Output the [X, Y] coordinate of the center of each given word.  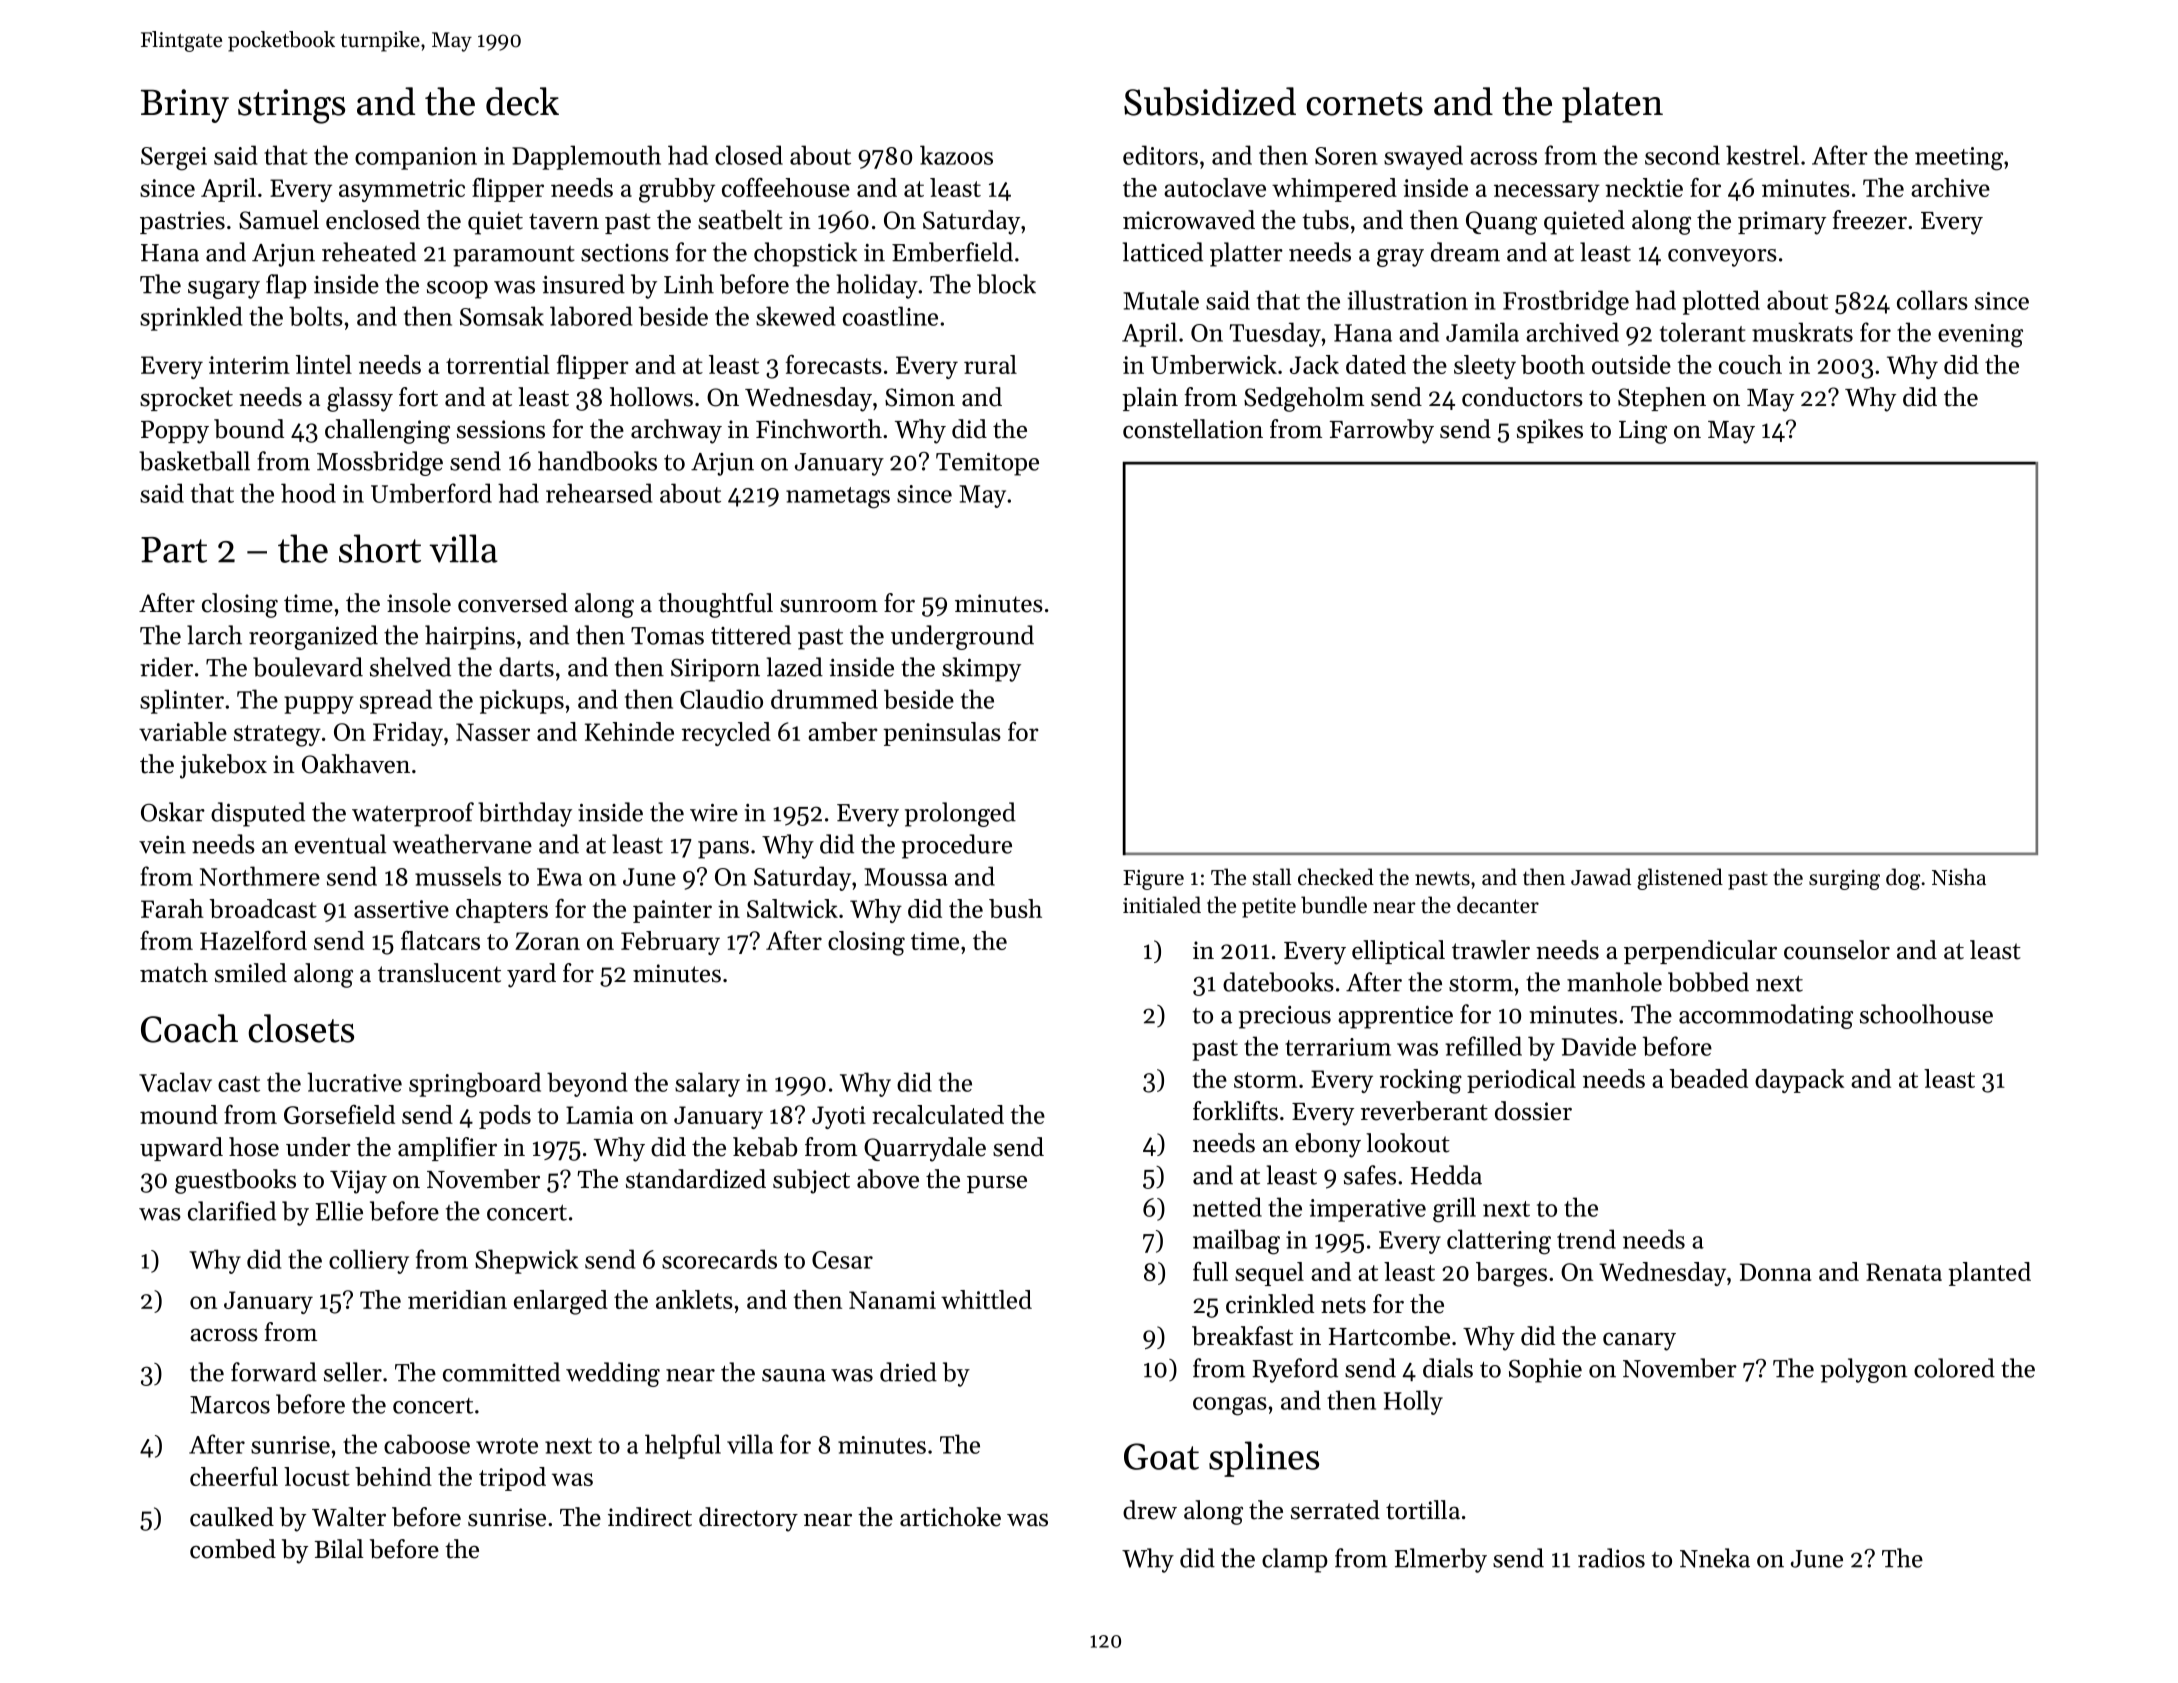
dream [1465, 252]
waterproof [413, 814]
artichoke [950, 1517]
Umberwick [1214, 364]
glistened [1680, 879]
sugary [224, 290]
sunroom [829, 606]
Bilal [339, 1548]
